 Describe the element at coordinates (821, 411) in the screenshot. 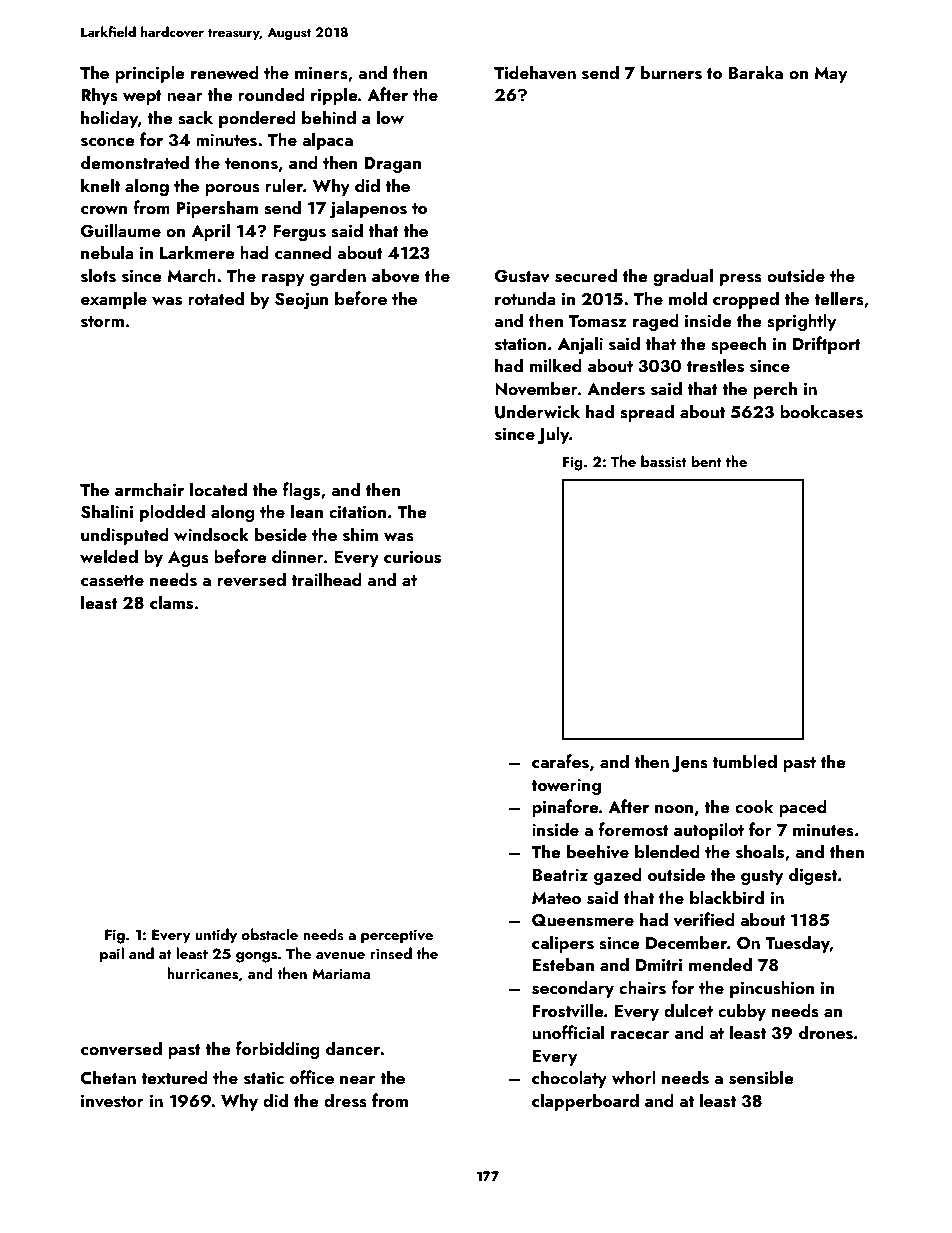

I see `bookcases` at that location.
